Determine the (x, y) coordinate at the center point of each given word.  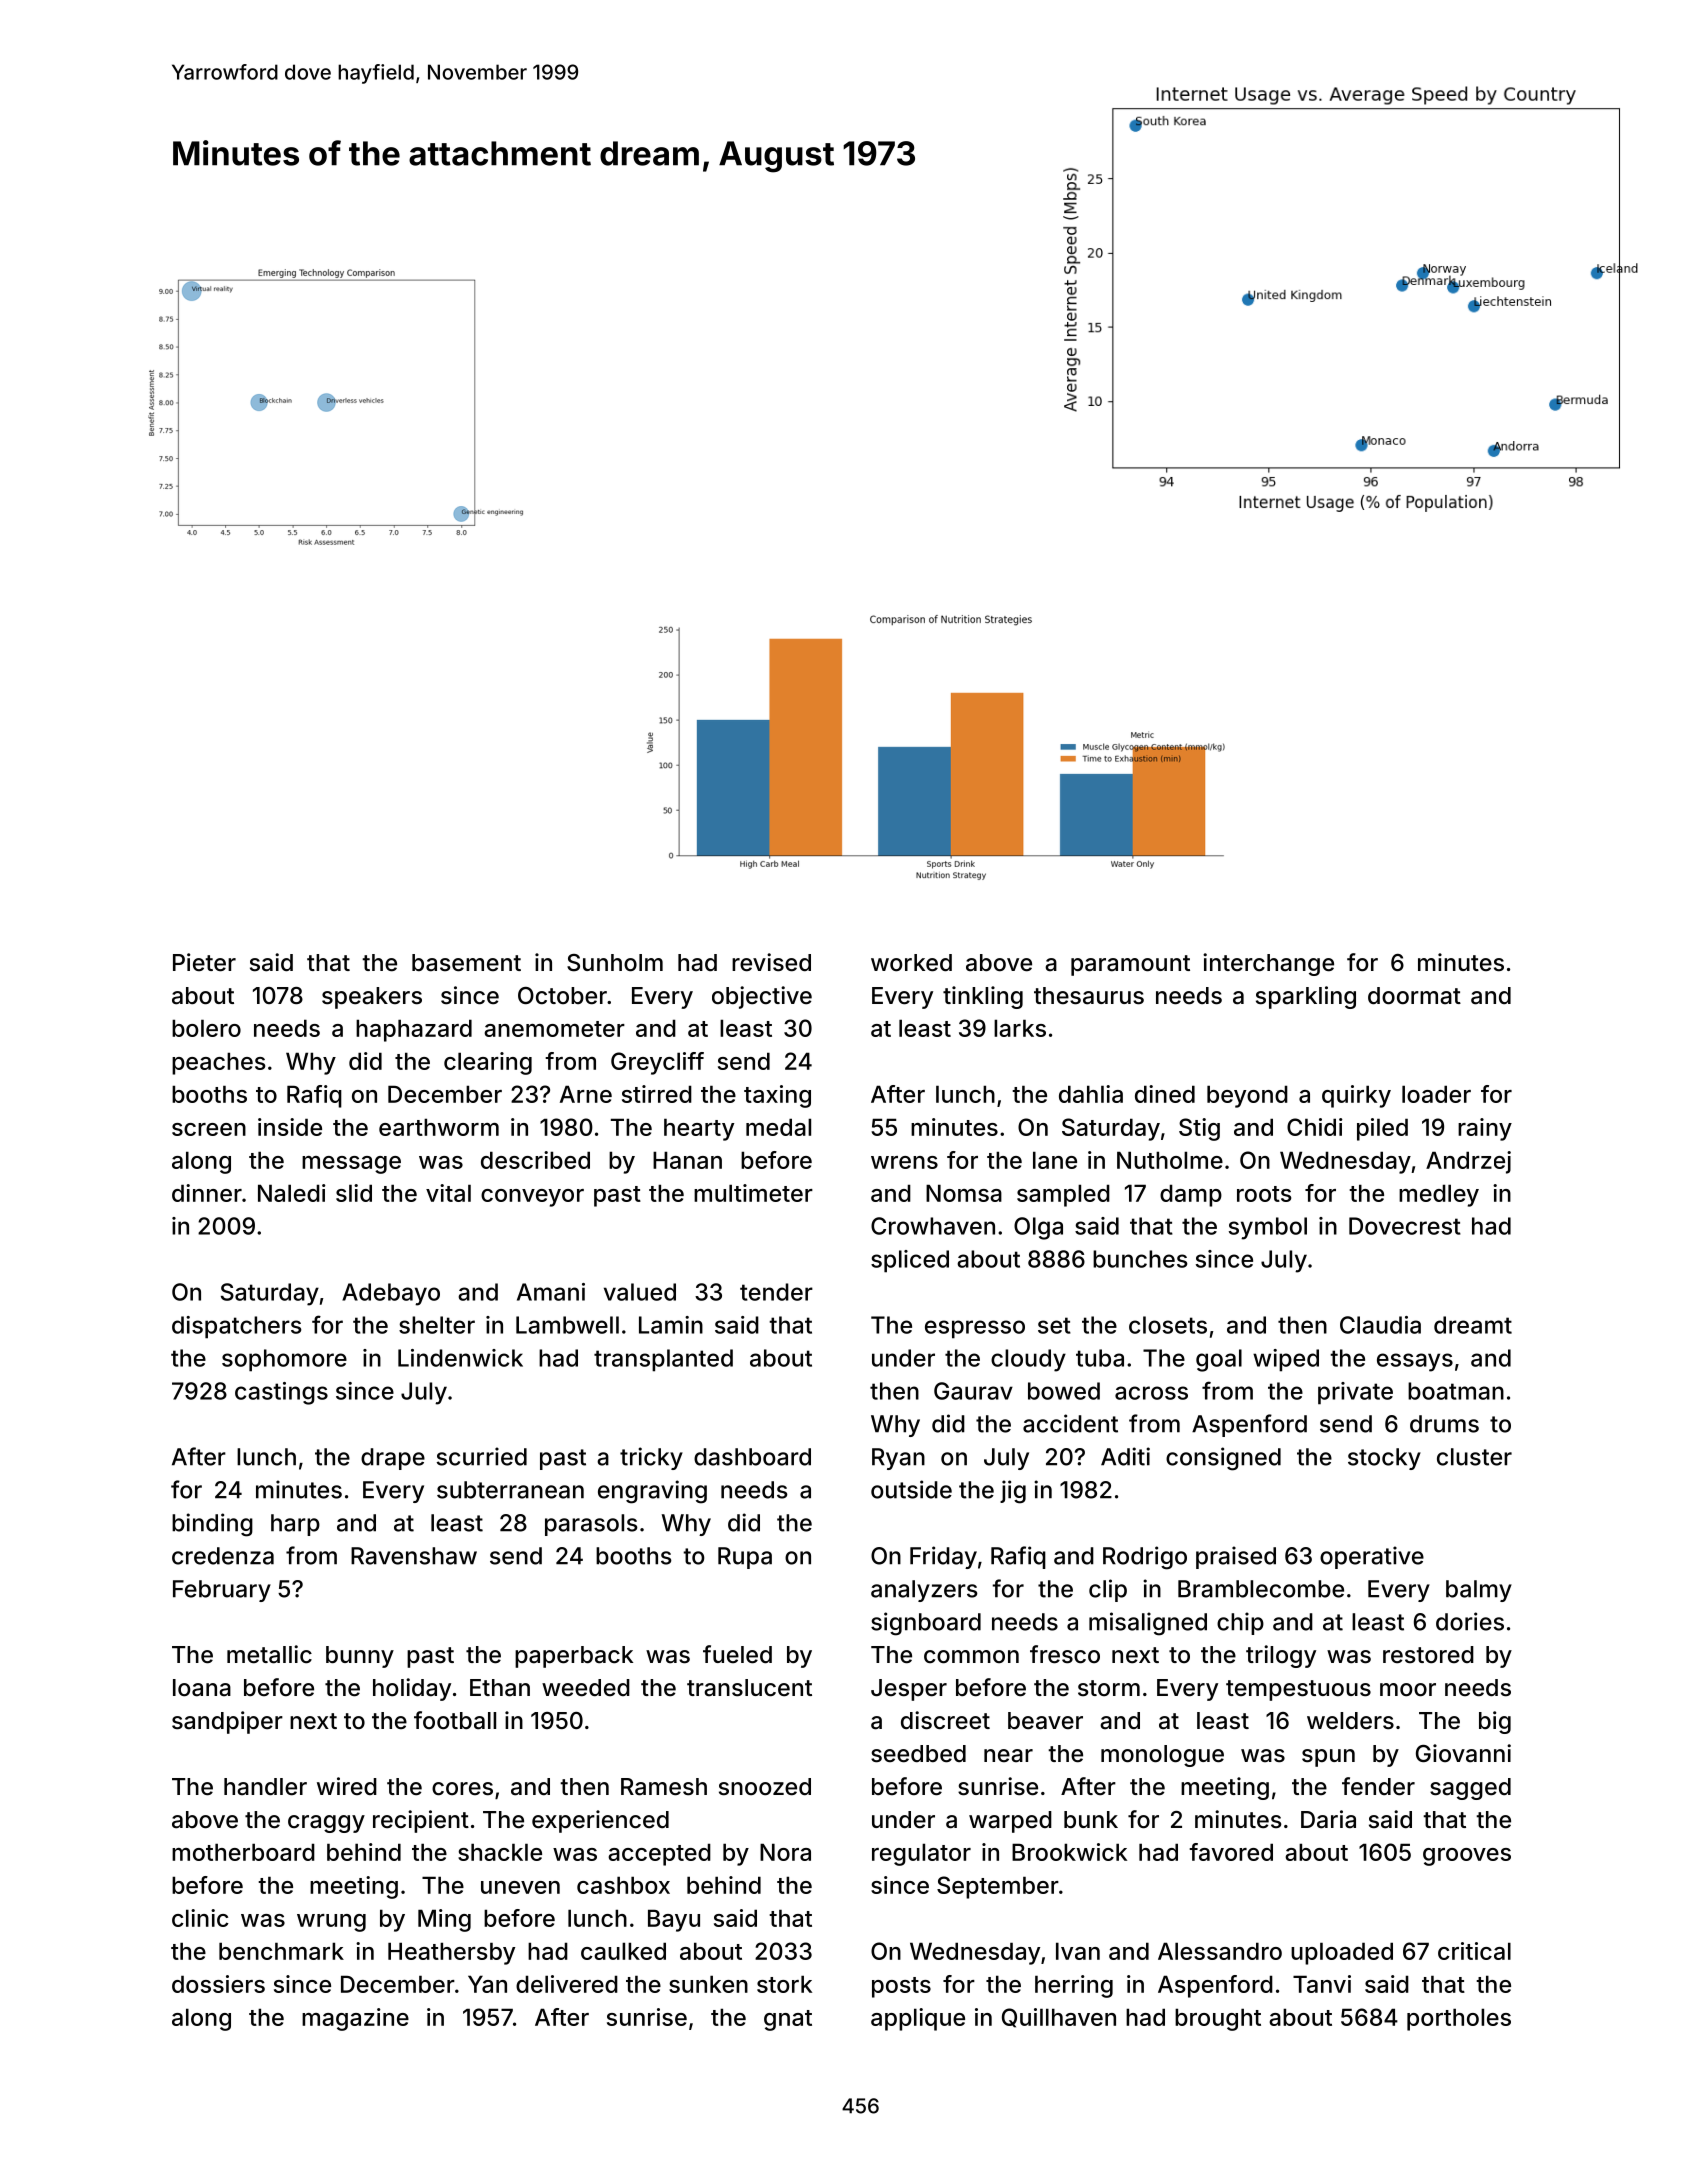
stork (784, 1984)
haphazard (414, 1030)
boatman (1456, 1391)
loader (1436, 1094)
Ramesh (664, 1787)
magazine (355, 2019)
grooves (1467, 1857)
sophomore (284, 1360)
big (1495, 1722)
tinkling (983, 997)
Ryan (898, 1459)
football (455, 1720)
